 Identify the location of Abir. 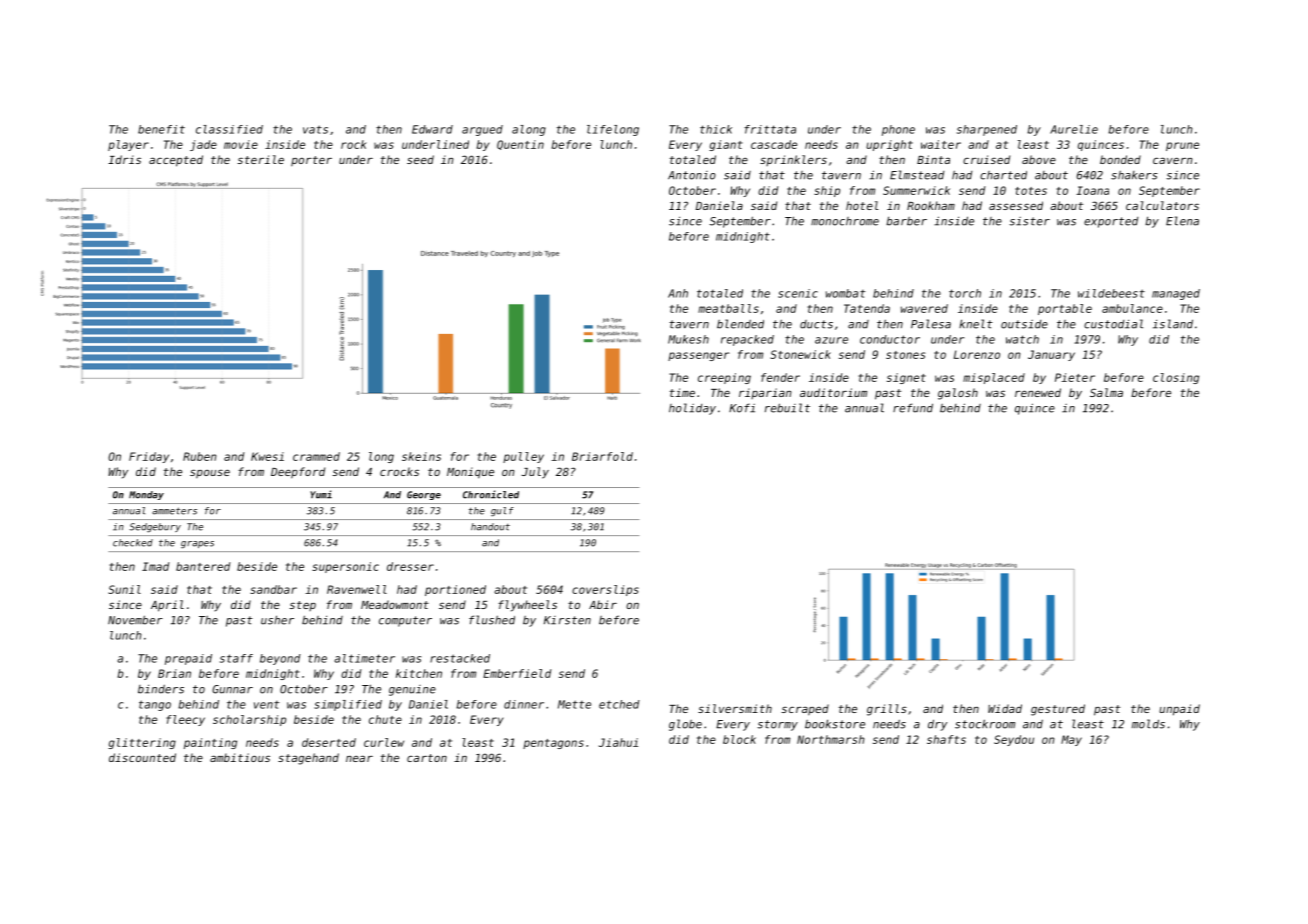
(603, 604).
